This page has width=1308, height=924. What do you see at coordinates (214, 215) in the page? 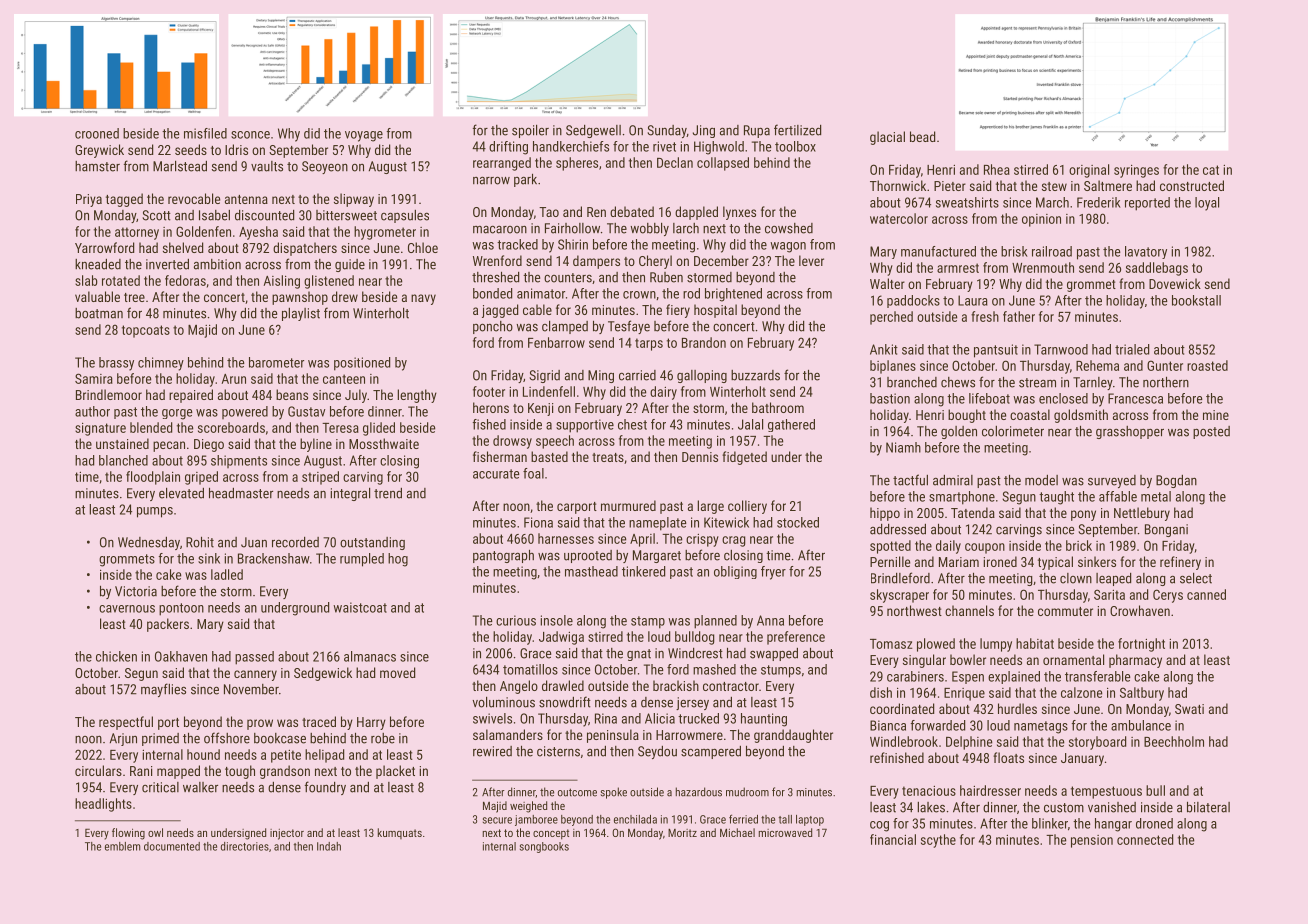
I see `Isabel` at bounding box center [214, 215].
